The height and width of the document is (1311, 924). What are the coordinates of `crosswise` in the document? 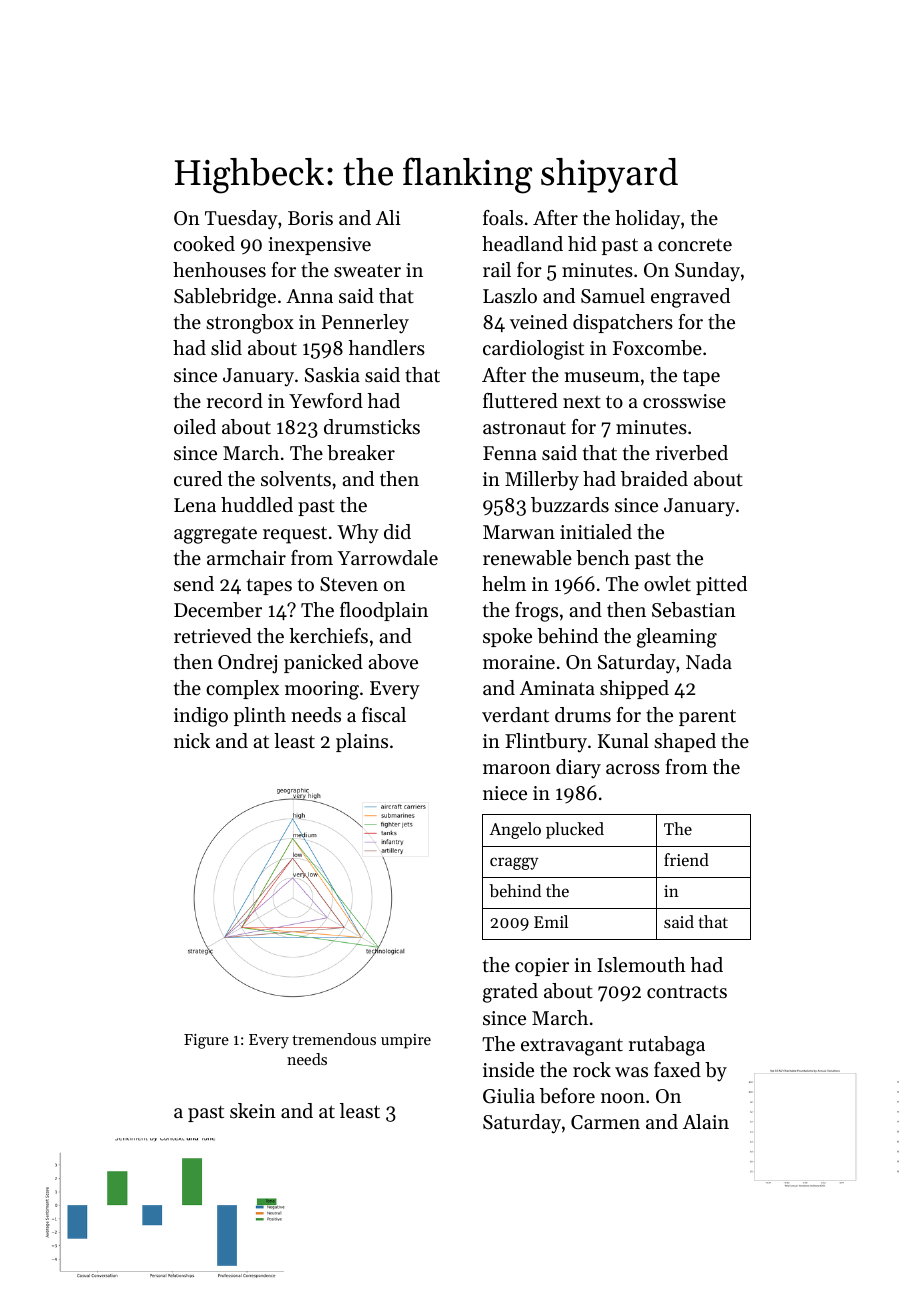 It's located at (684, 401).
